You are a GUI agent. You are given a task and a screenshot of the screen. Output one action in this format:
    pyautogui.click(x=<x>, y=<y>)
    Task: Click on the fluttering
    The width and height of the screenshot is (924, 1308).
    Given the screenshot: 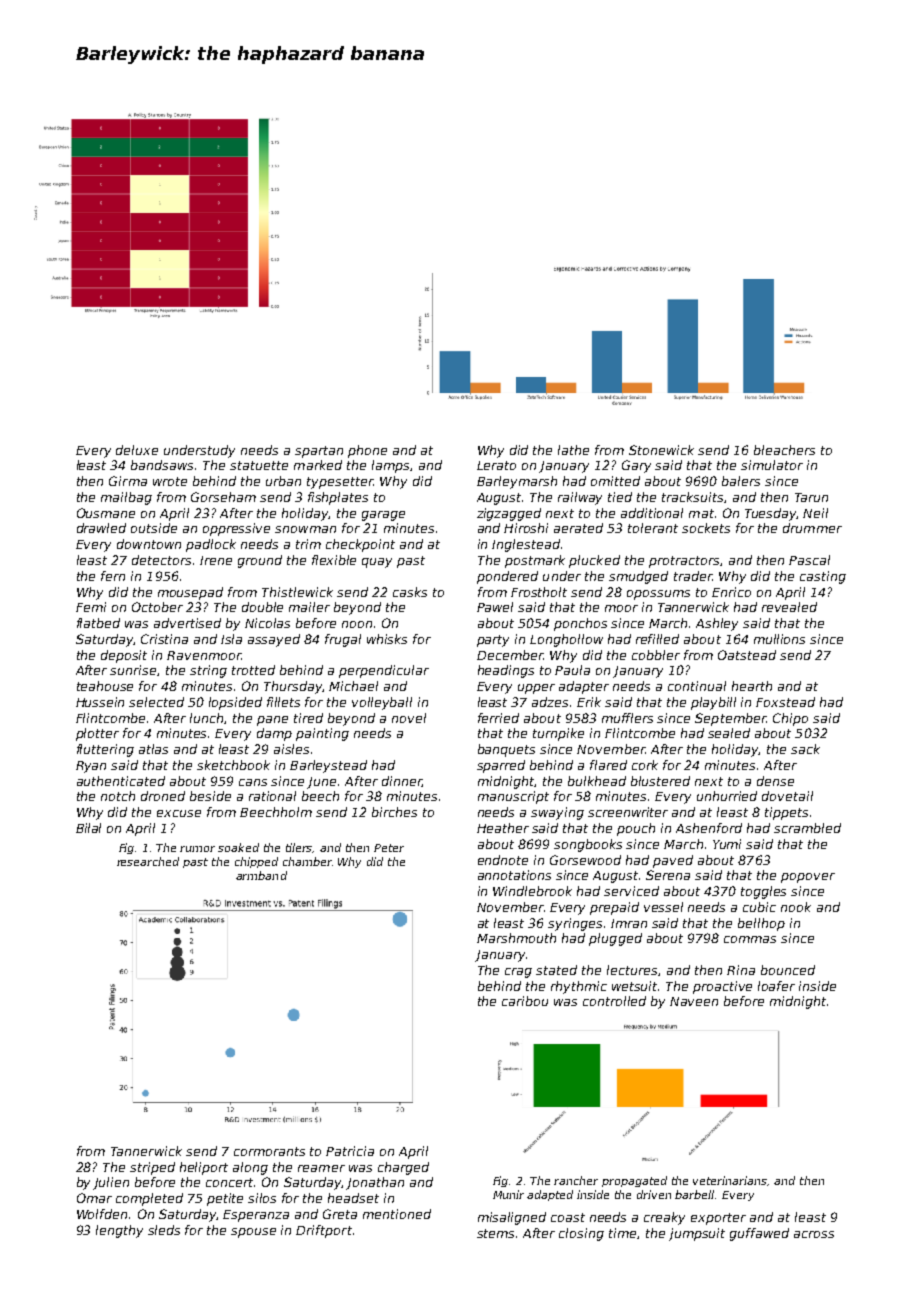 What is the action you would take?
    pyautogui.click(x=105, y=750)
